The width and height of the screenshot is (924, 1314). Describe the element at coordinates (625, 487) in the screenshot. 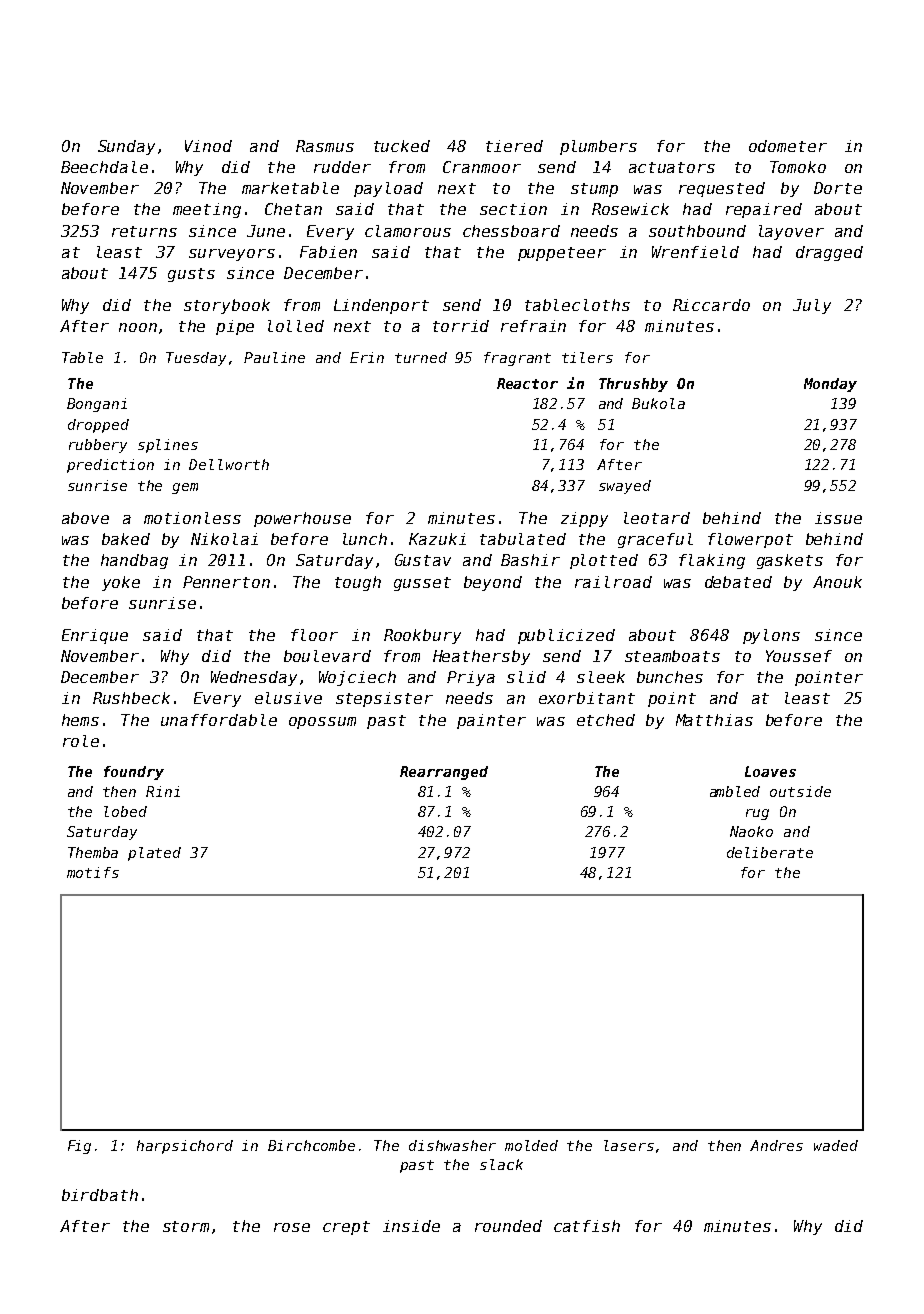

I see `swayed` at that location.
